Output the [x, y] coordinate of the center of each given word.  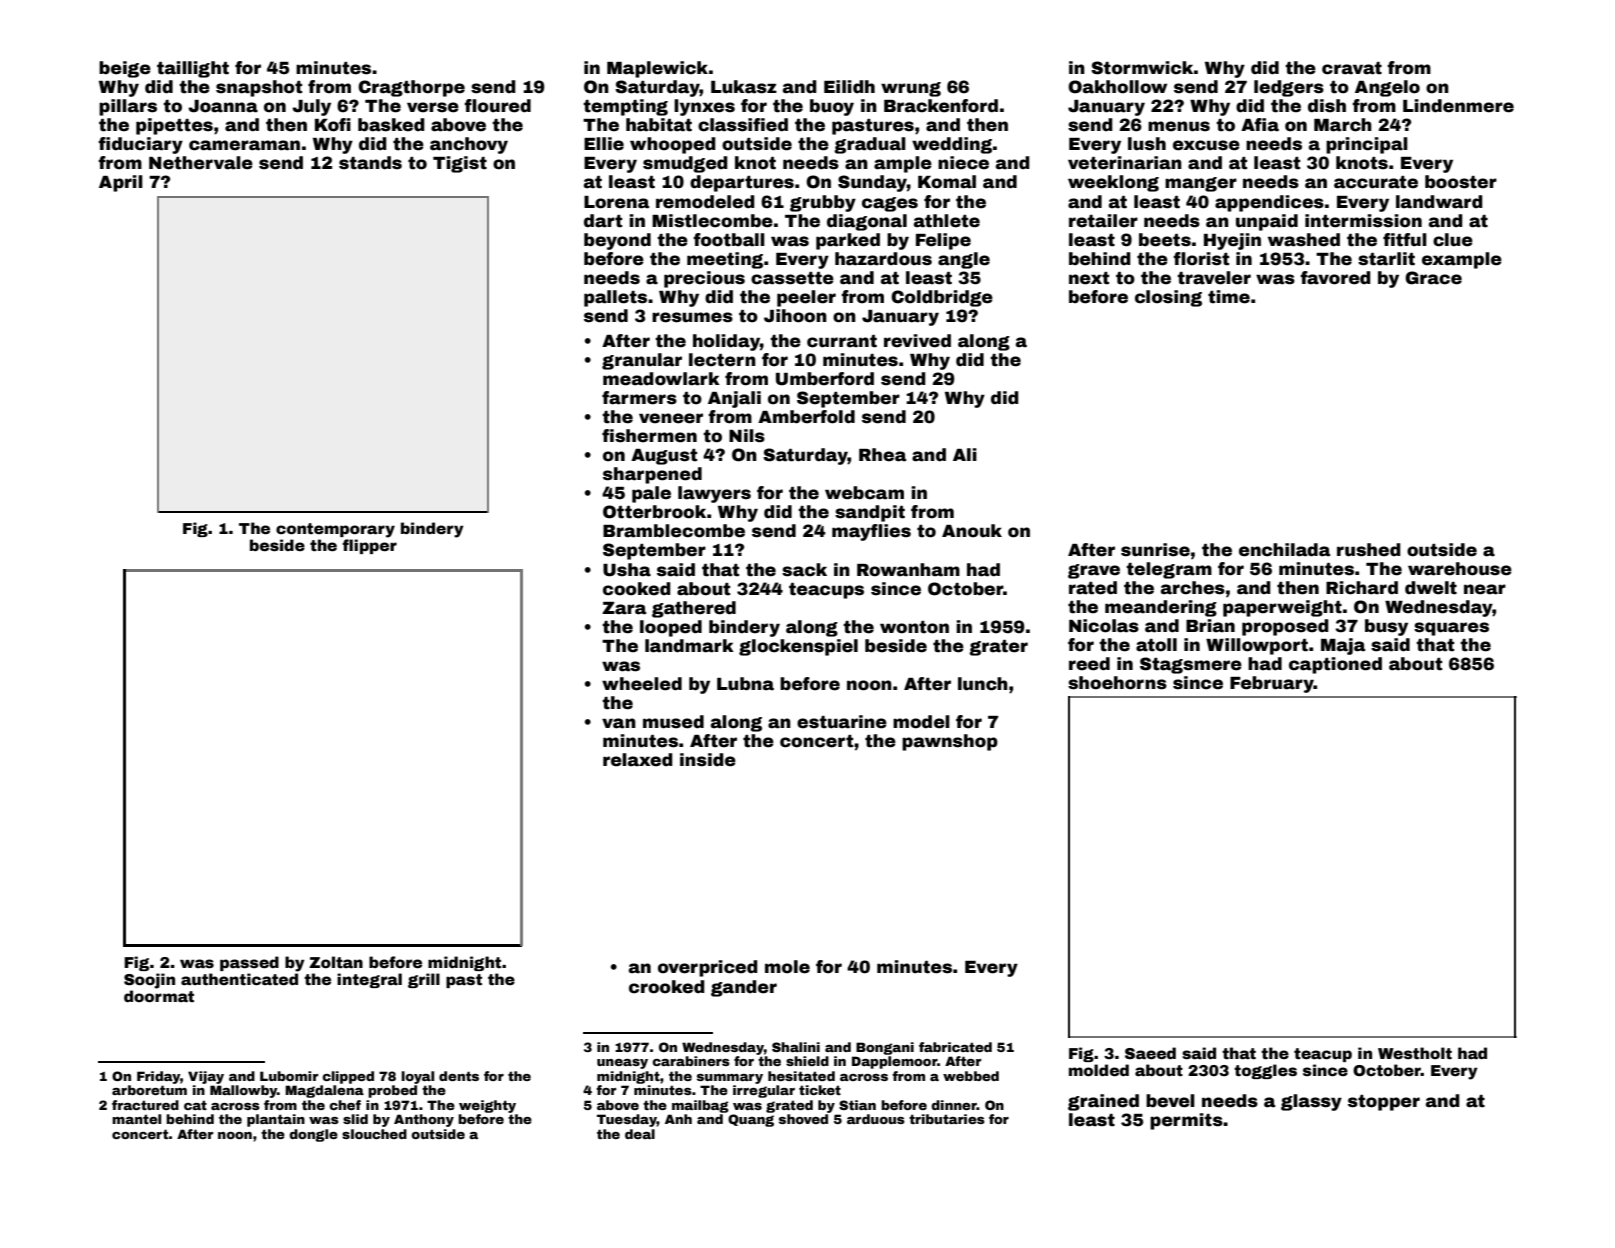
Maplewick [657, 69]
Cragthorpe [411, 88]
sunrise [1155, 550]
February [1272, 684]
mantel [136, 1119]
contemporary [335, 530]
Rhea [882, 455]
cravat [1352, 68]
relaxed [638, 760]
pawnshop [950, 742]
